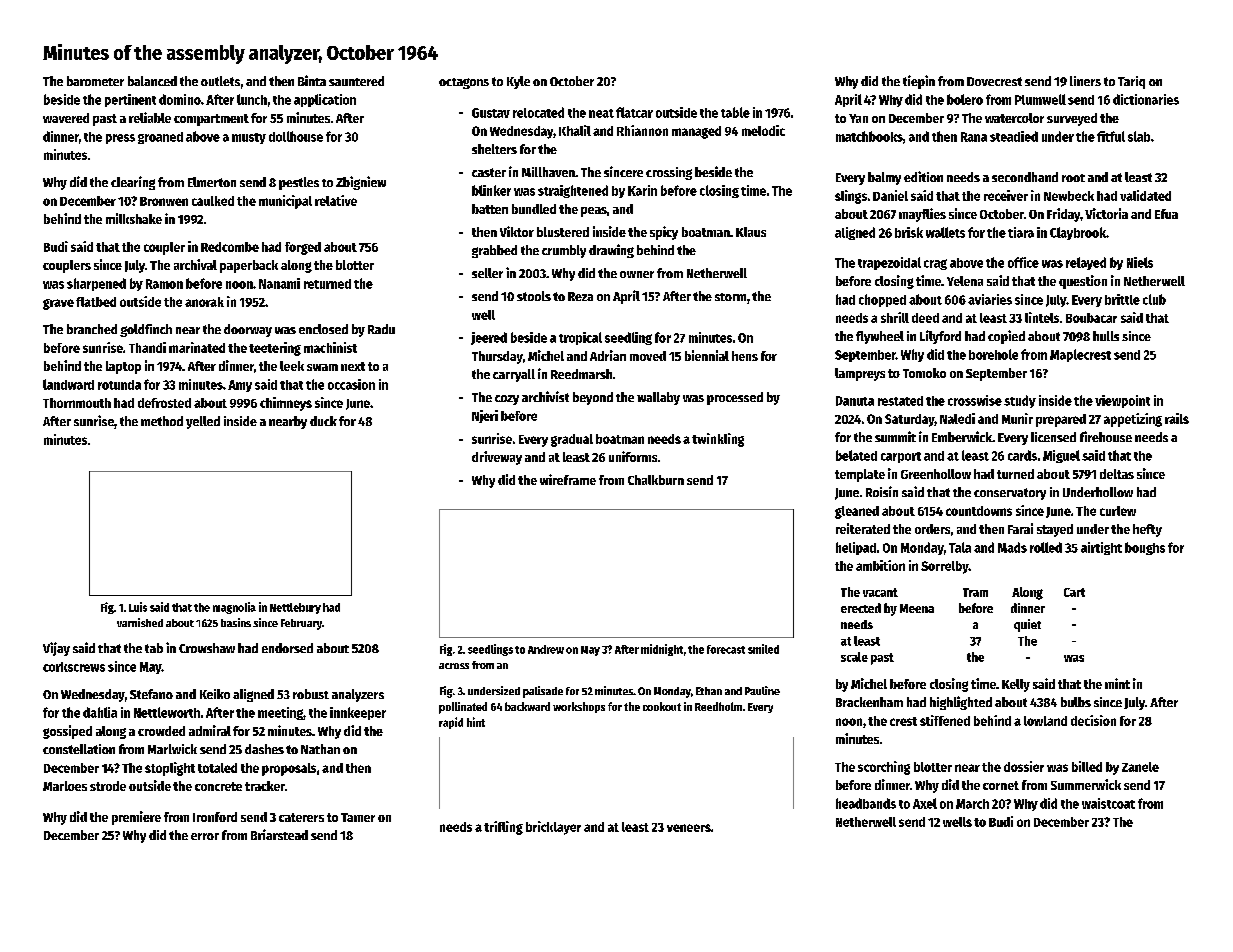  Describe the element at coordinates (518, 82) in the screenshot. I see `Kyle` at that location.
